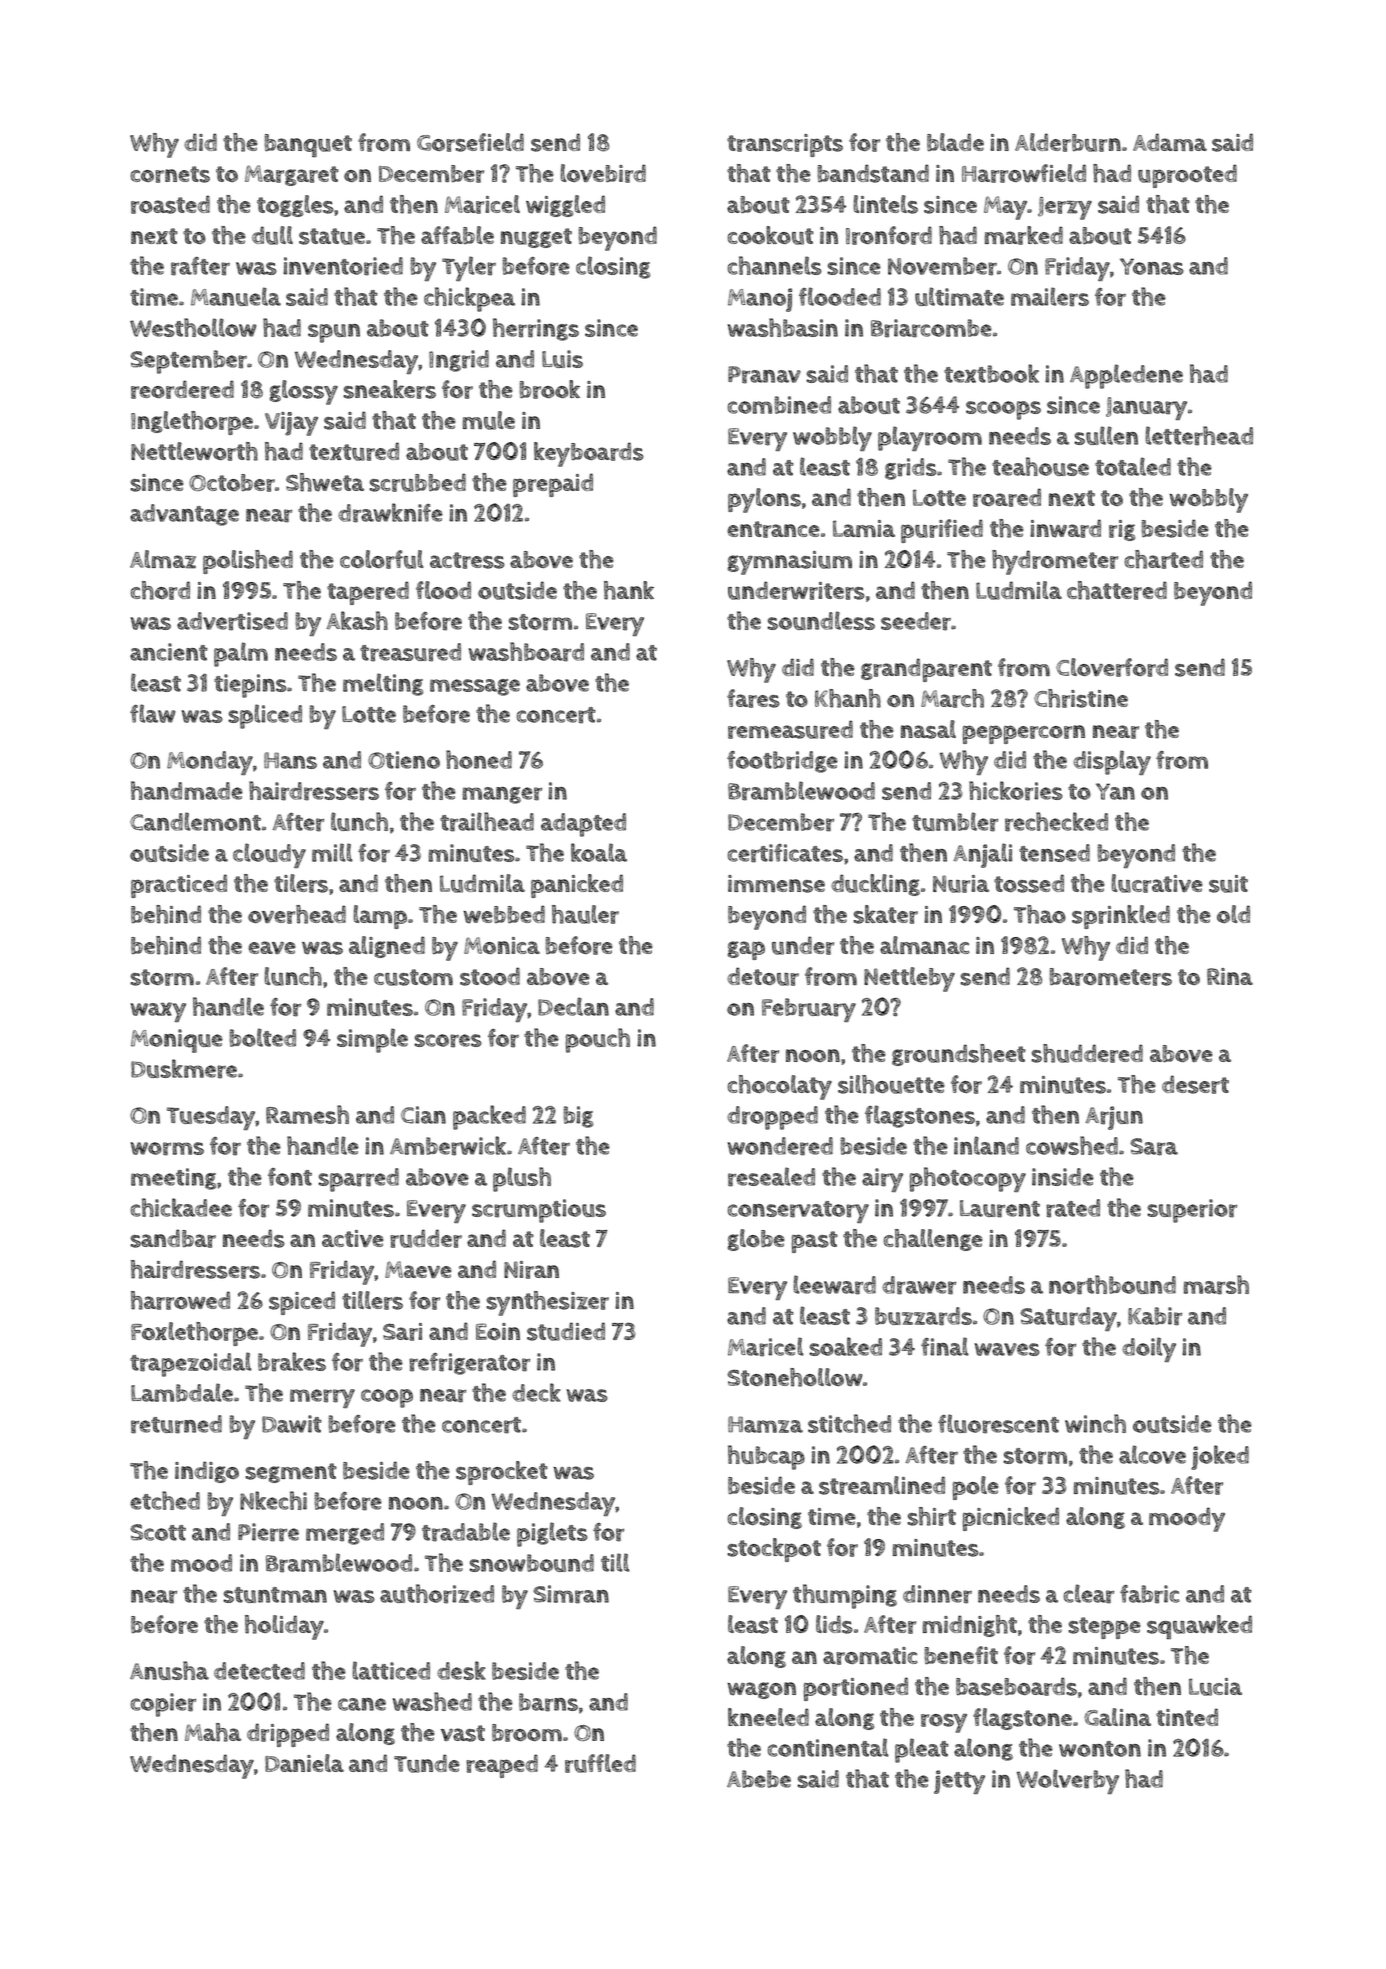  I want to click on gap, so click(746, 950).
